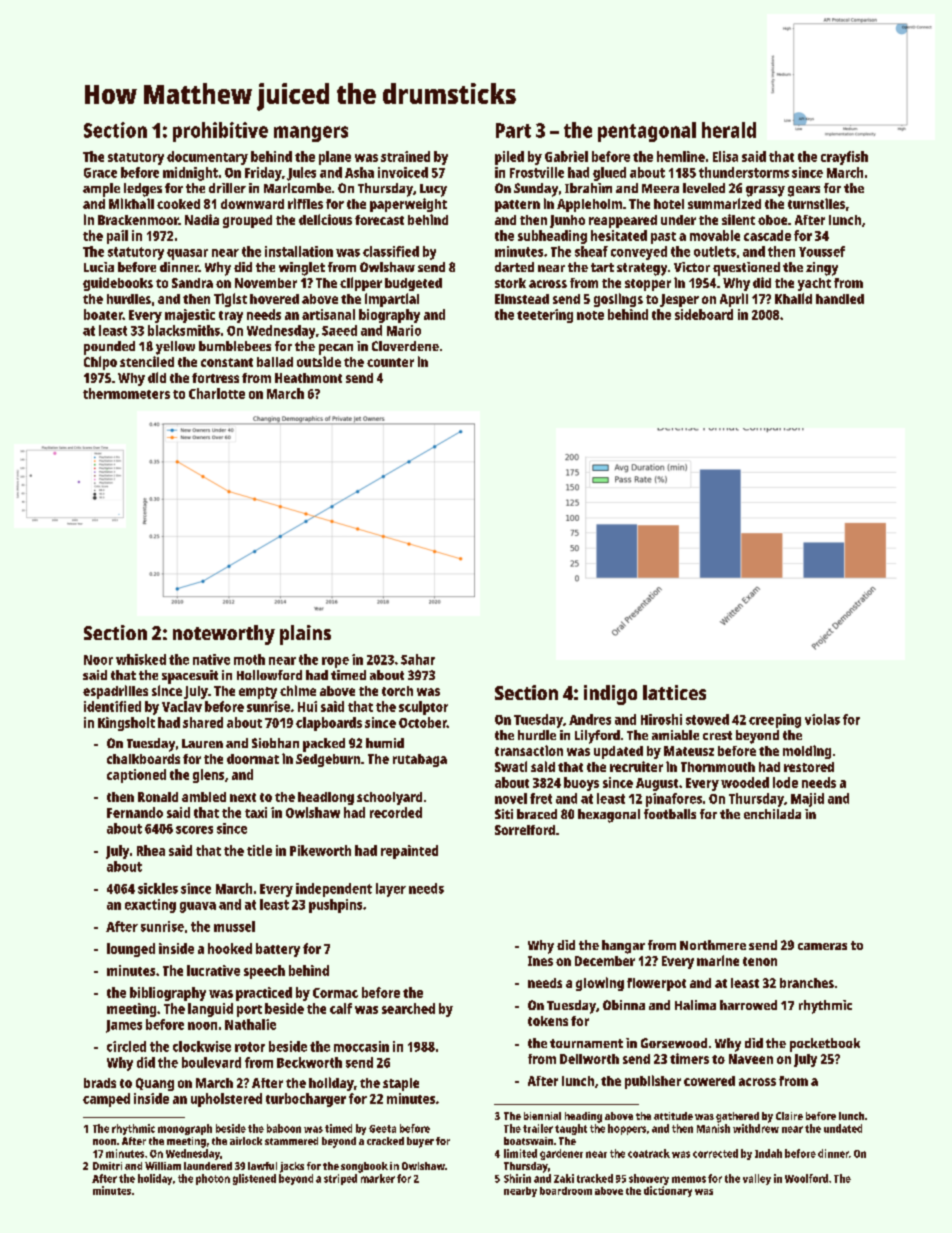 Image resolution: width=952 pixels, height=1233 pixels. I want to click on whisked, so click(141, 659).
